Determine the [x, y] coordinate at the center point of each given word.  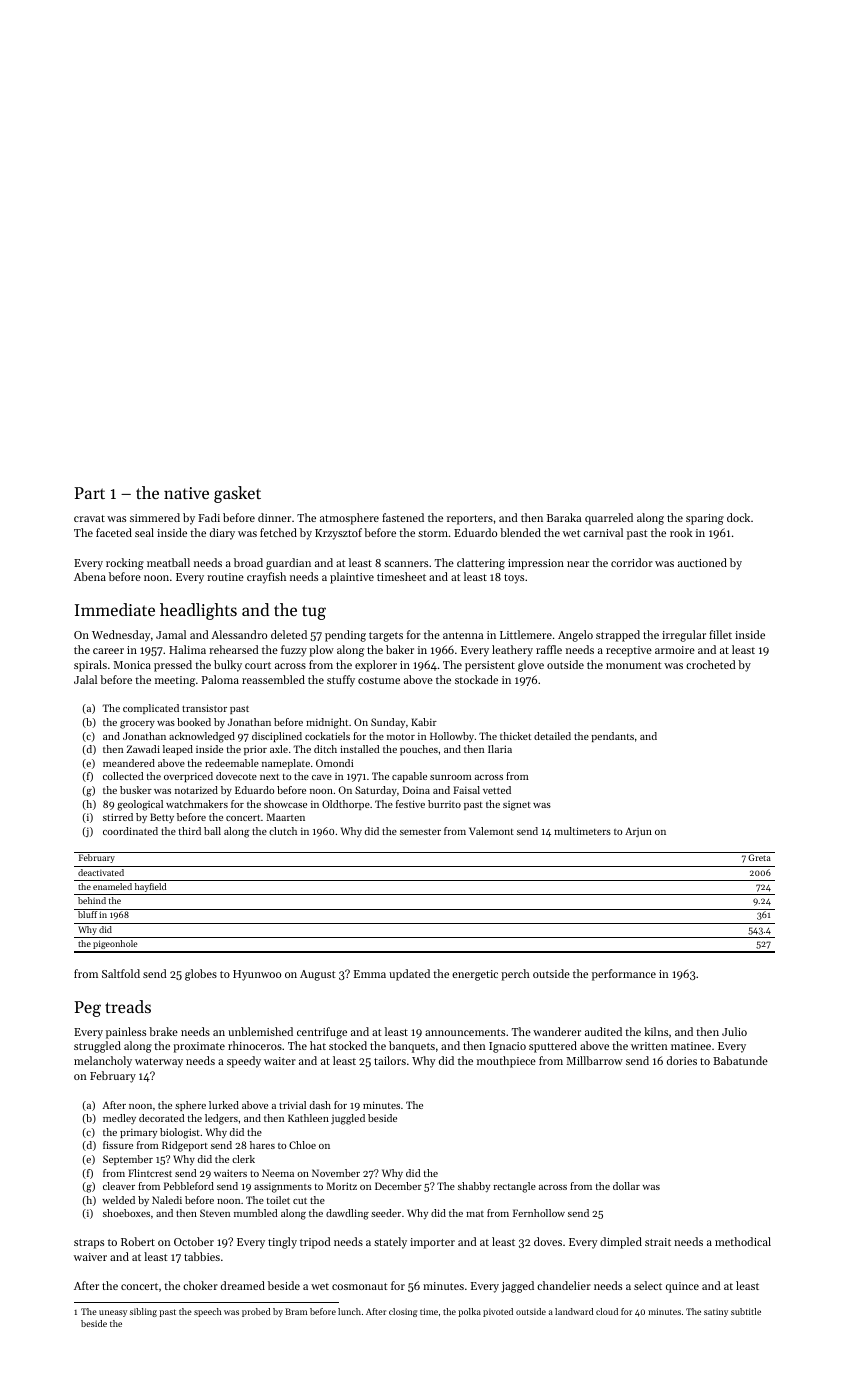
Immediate [115, 609]
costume [379, 680]
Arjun [638, 832]
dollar [626, 1186]
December [398, 1186]
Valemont [491, 831]
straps [89, 1244]
